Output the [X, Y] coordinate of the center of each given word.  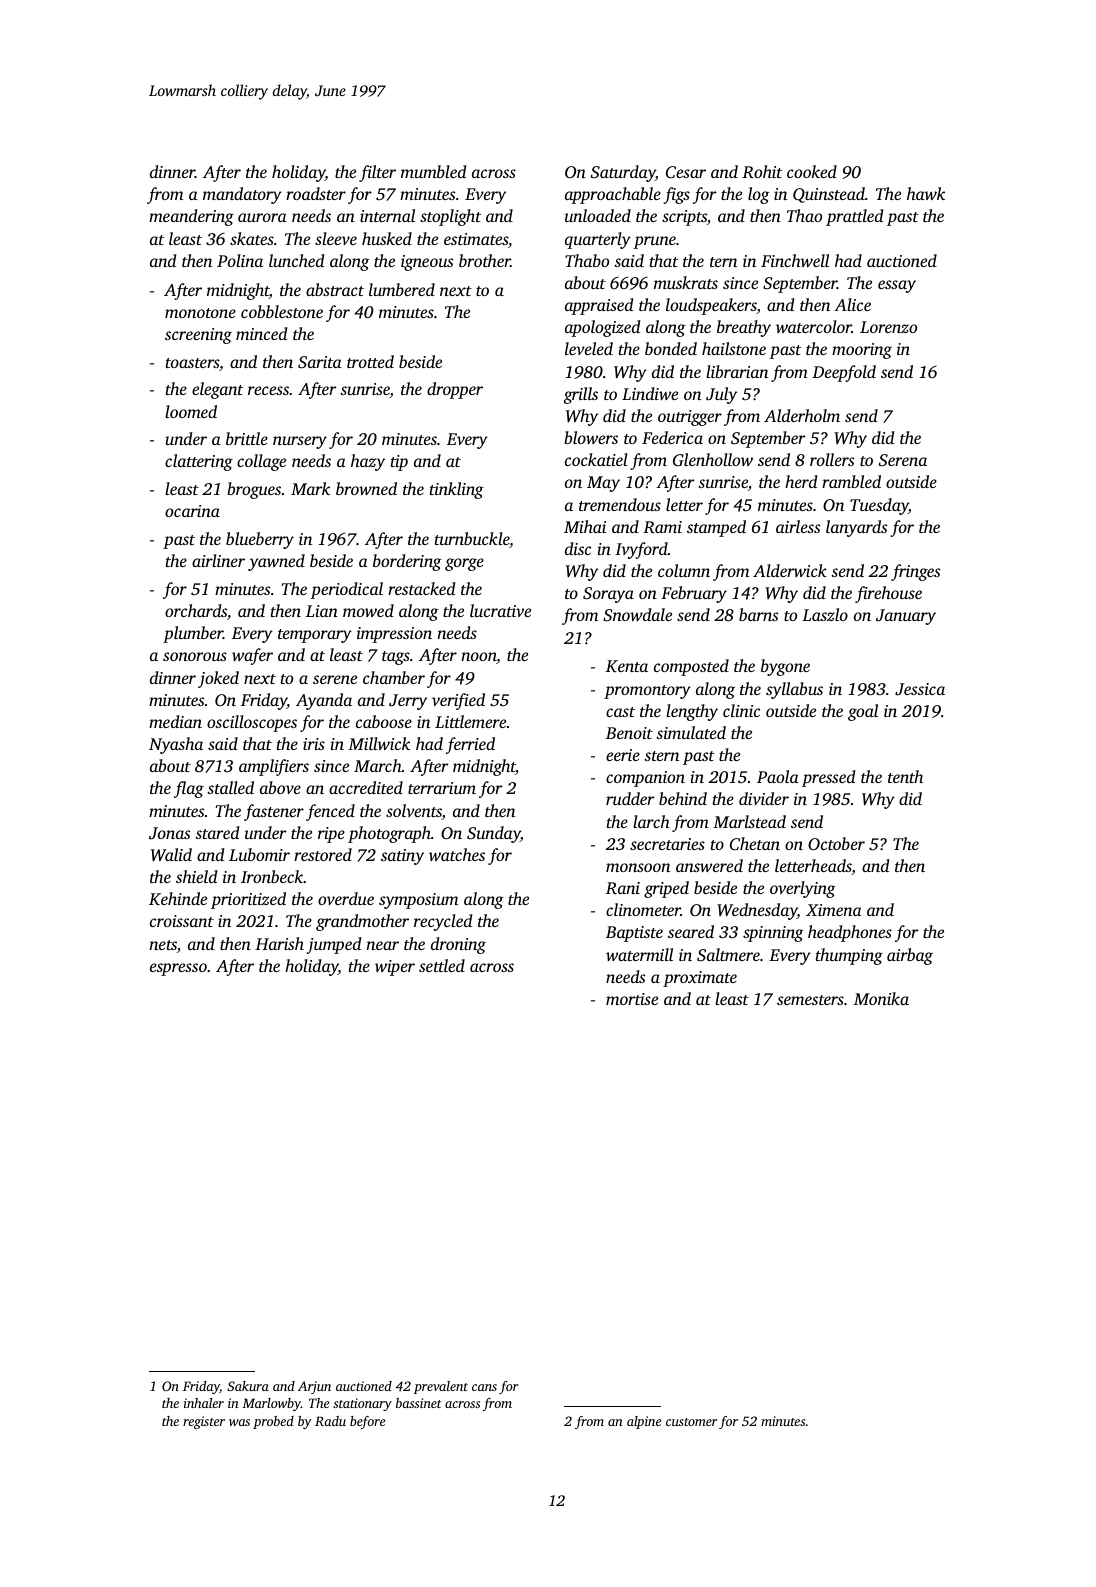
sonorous [195, 656]
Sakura [248, 1386]
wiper [395, 968]
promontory [647, 692]
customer [691, 1422]
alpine [644, 1422]
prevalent [441, 1387]
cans [484, 1387]
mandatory [242, 195]
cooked [812, 171]
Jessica [920, 689]
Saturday [623, 173]
